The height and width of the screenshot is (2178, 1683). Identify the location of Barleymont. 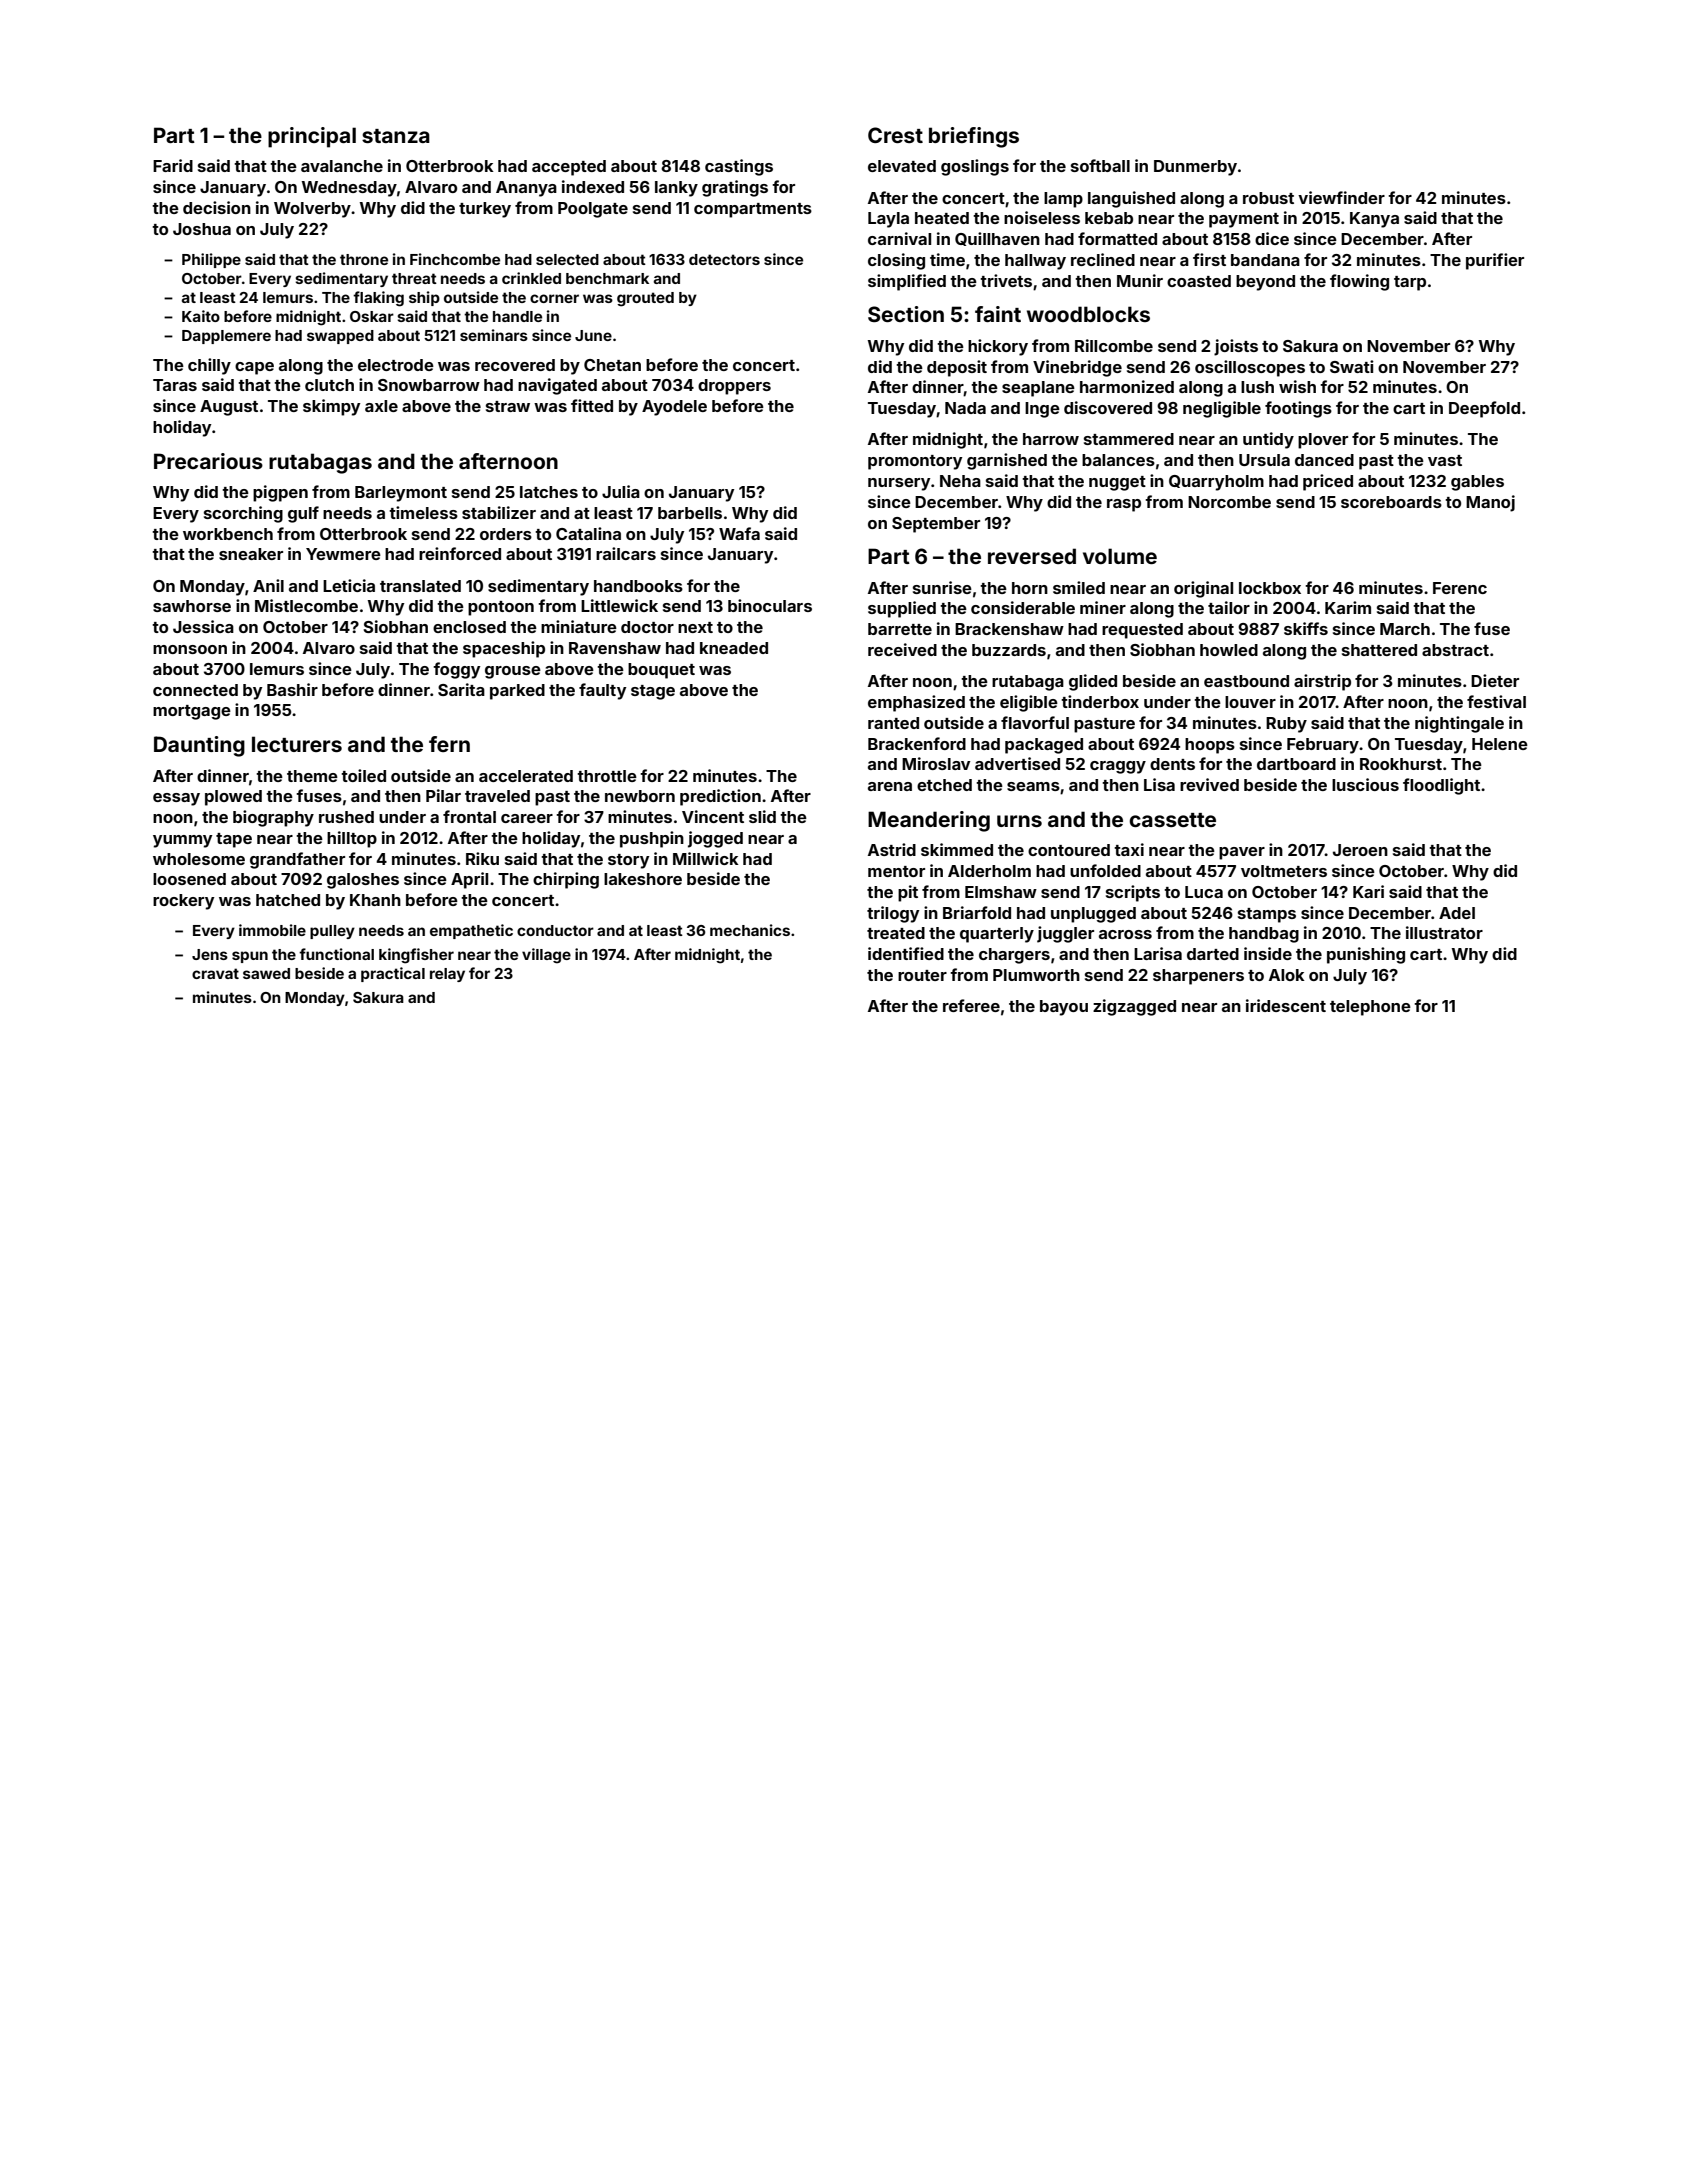
(401, 494).
